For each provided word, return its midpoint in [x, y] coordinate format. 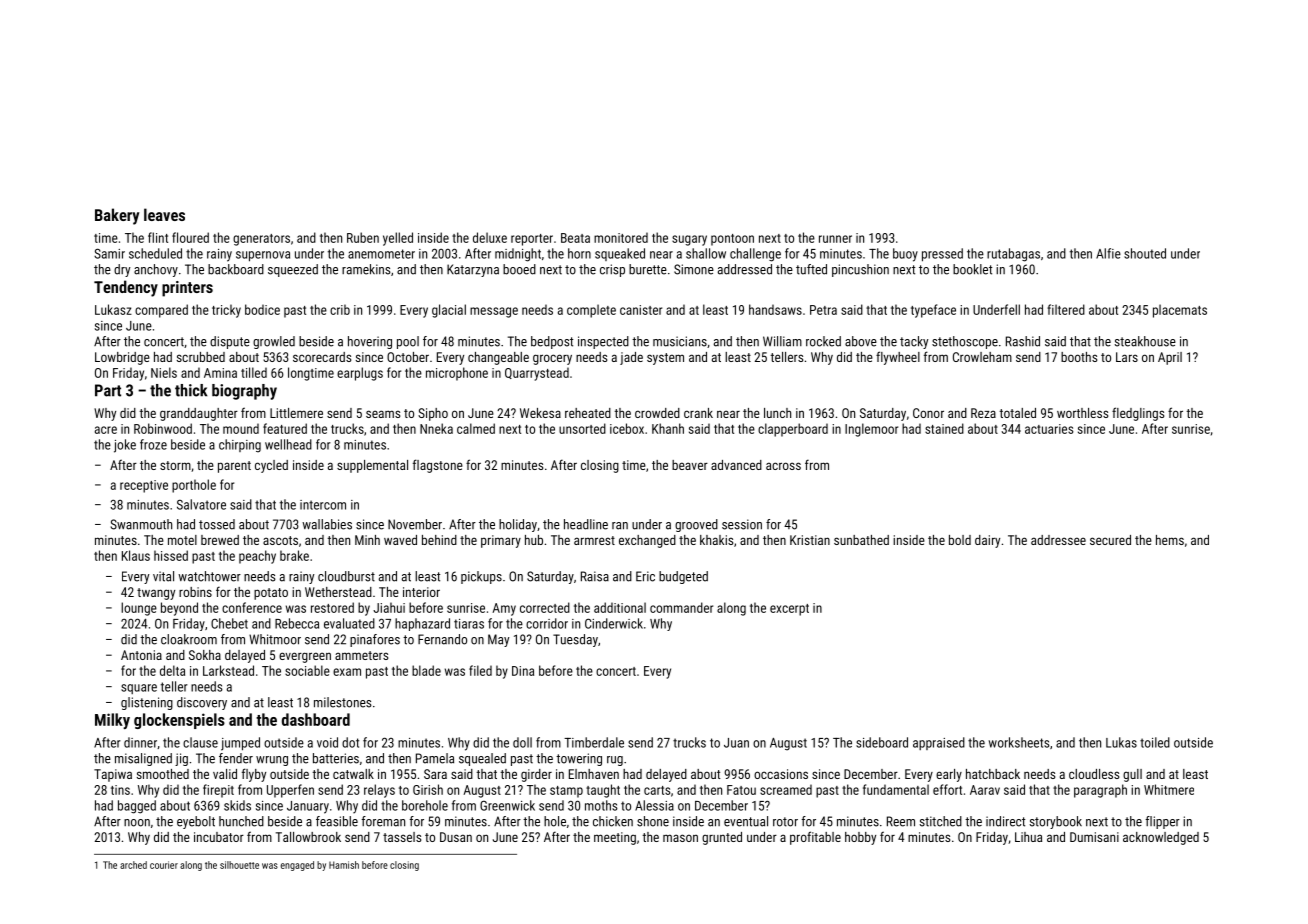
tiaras [469, 624]
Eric [645, 576]
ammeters [361, 655]
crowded [657, 413]
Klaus [136, 555]
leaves [164, 214]
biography [244, 392]
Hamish [344, 865]
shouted [1145, 253]
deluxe [490, 237]
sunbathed [861, 540]
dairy [987, 541]
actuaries [1049, 429]
